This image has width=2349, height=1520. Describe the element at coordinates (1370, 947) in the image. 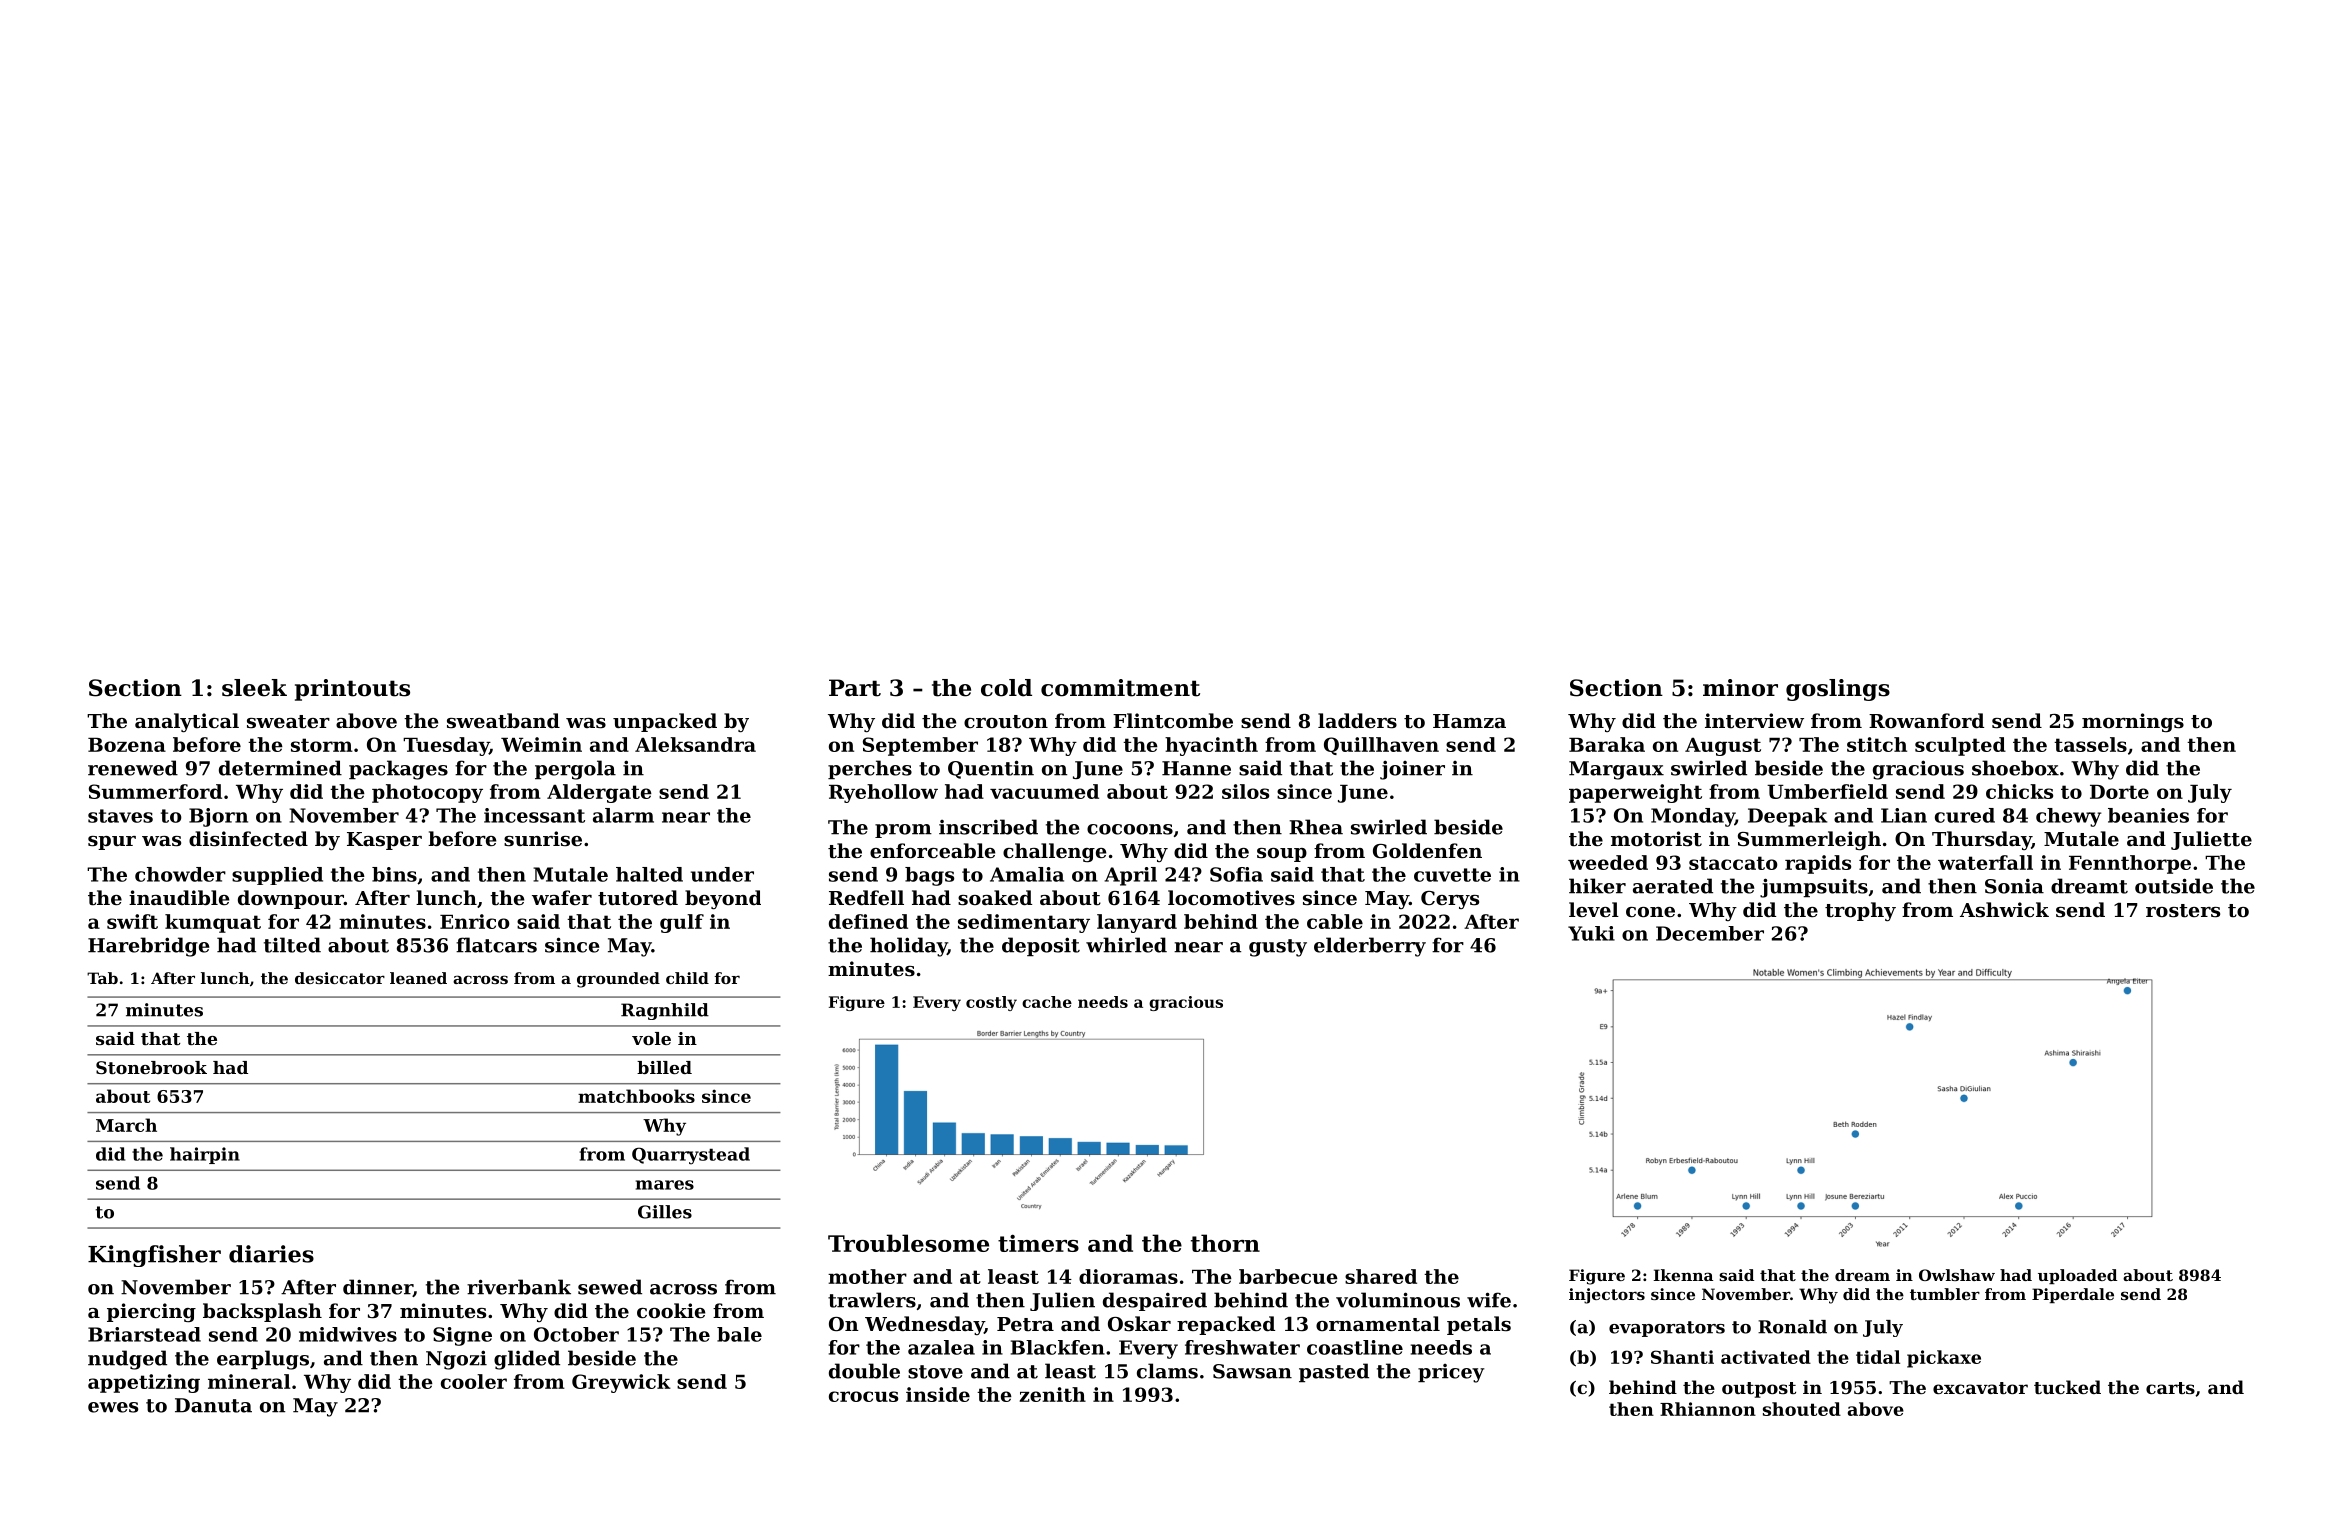

I see `elderberry` at that location.
